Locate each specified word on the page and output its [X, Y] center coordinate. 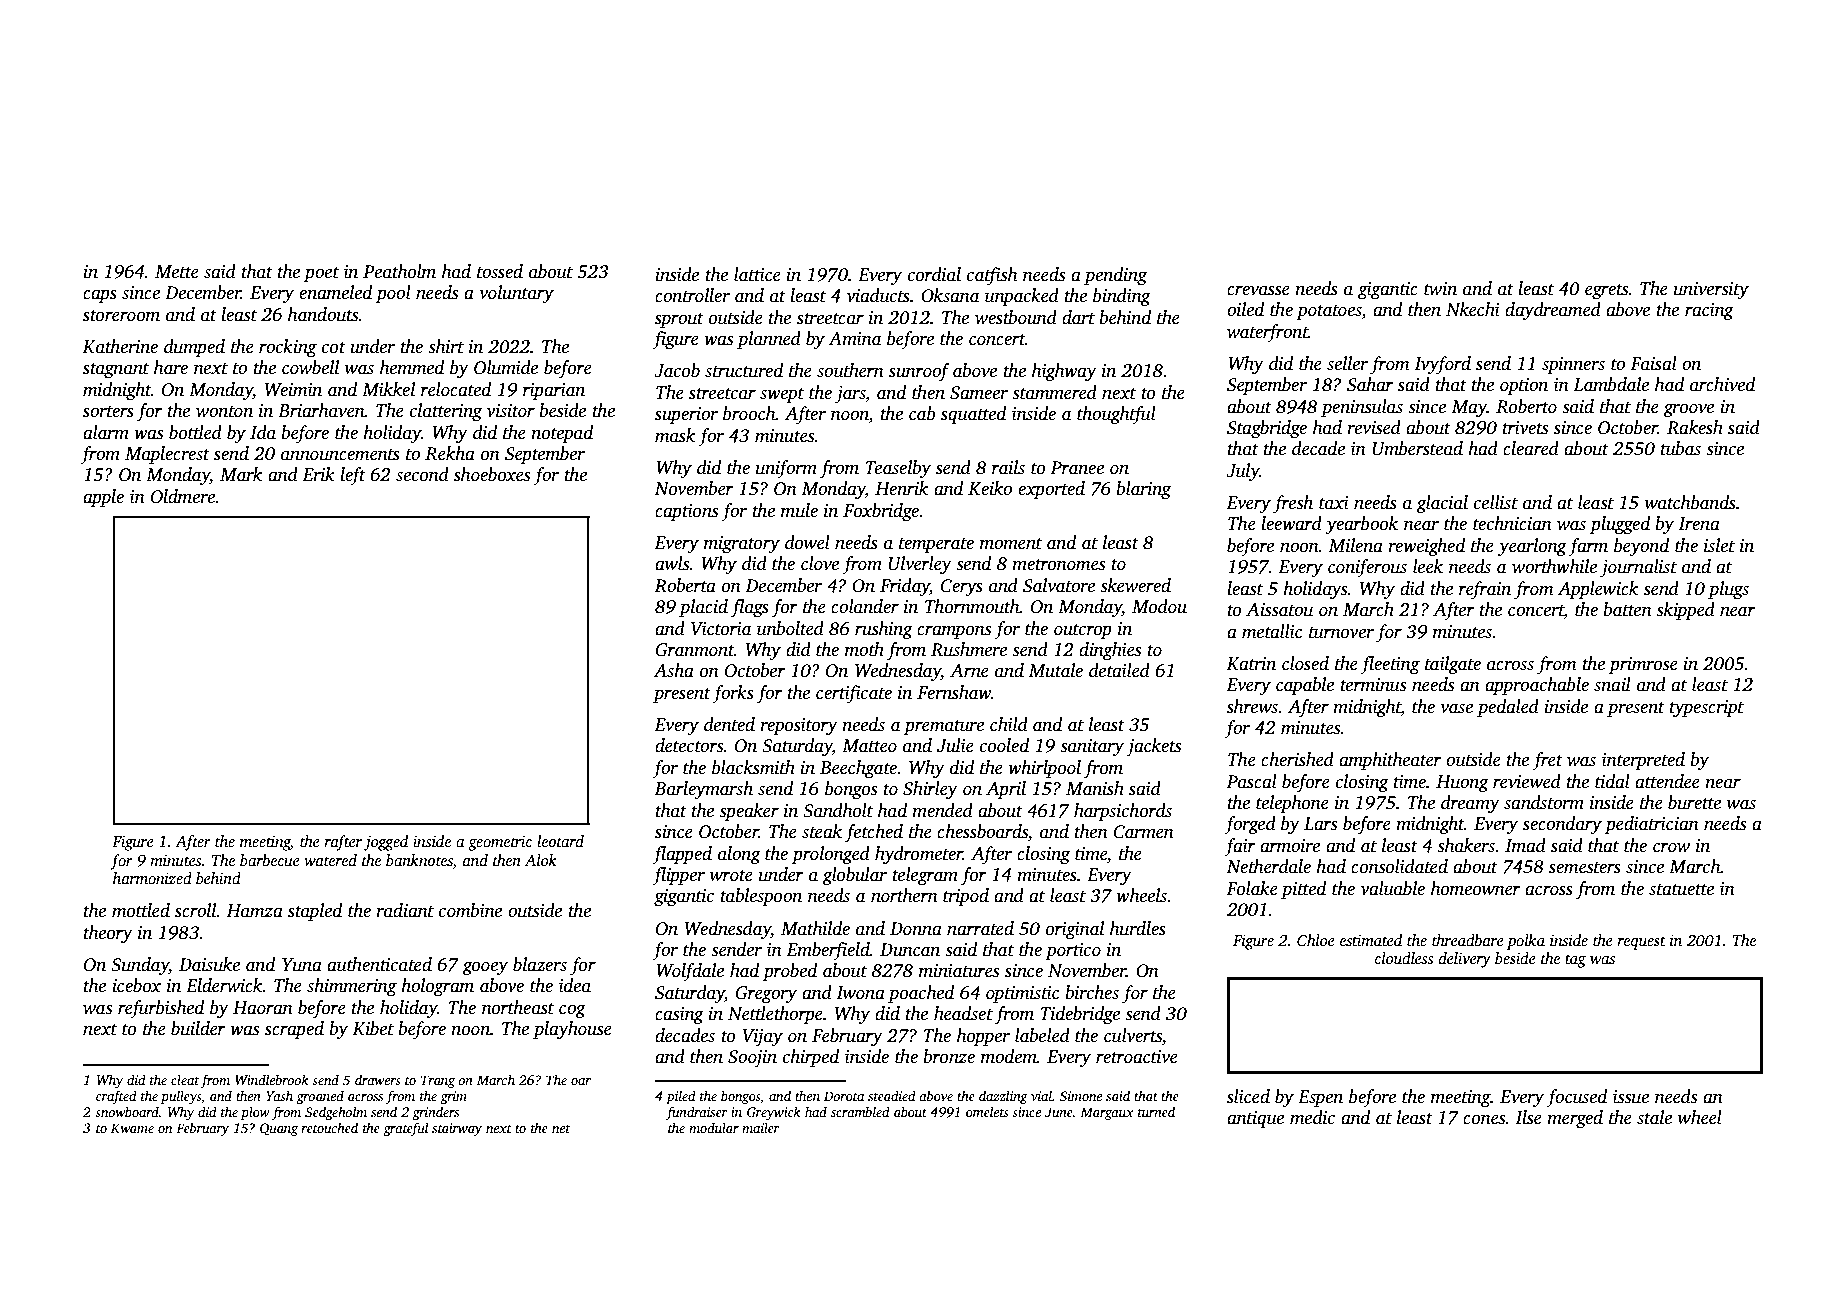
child [1009, 724]
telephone [1292, 804]
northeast [518, 1007]
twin [1440, 289]
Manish [1095, 788]
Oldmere [183, 496]
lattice [757, 274]
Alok [541, 860]
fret [1547, 761]
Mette [177, 272]
